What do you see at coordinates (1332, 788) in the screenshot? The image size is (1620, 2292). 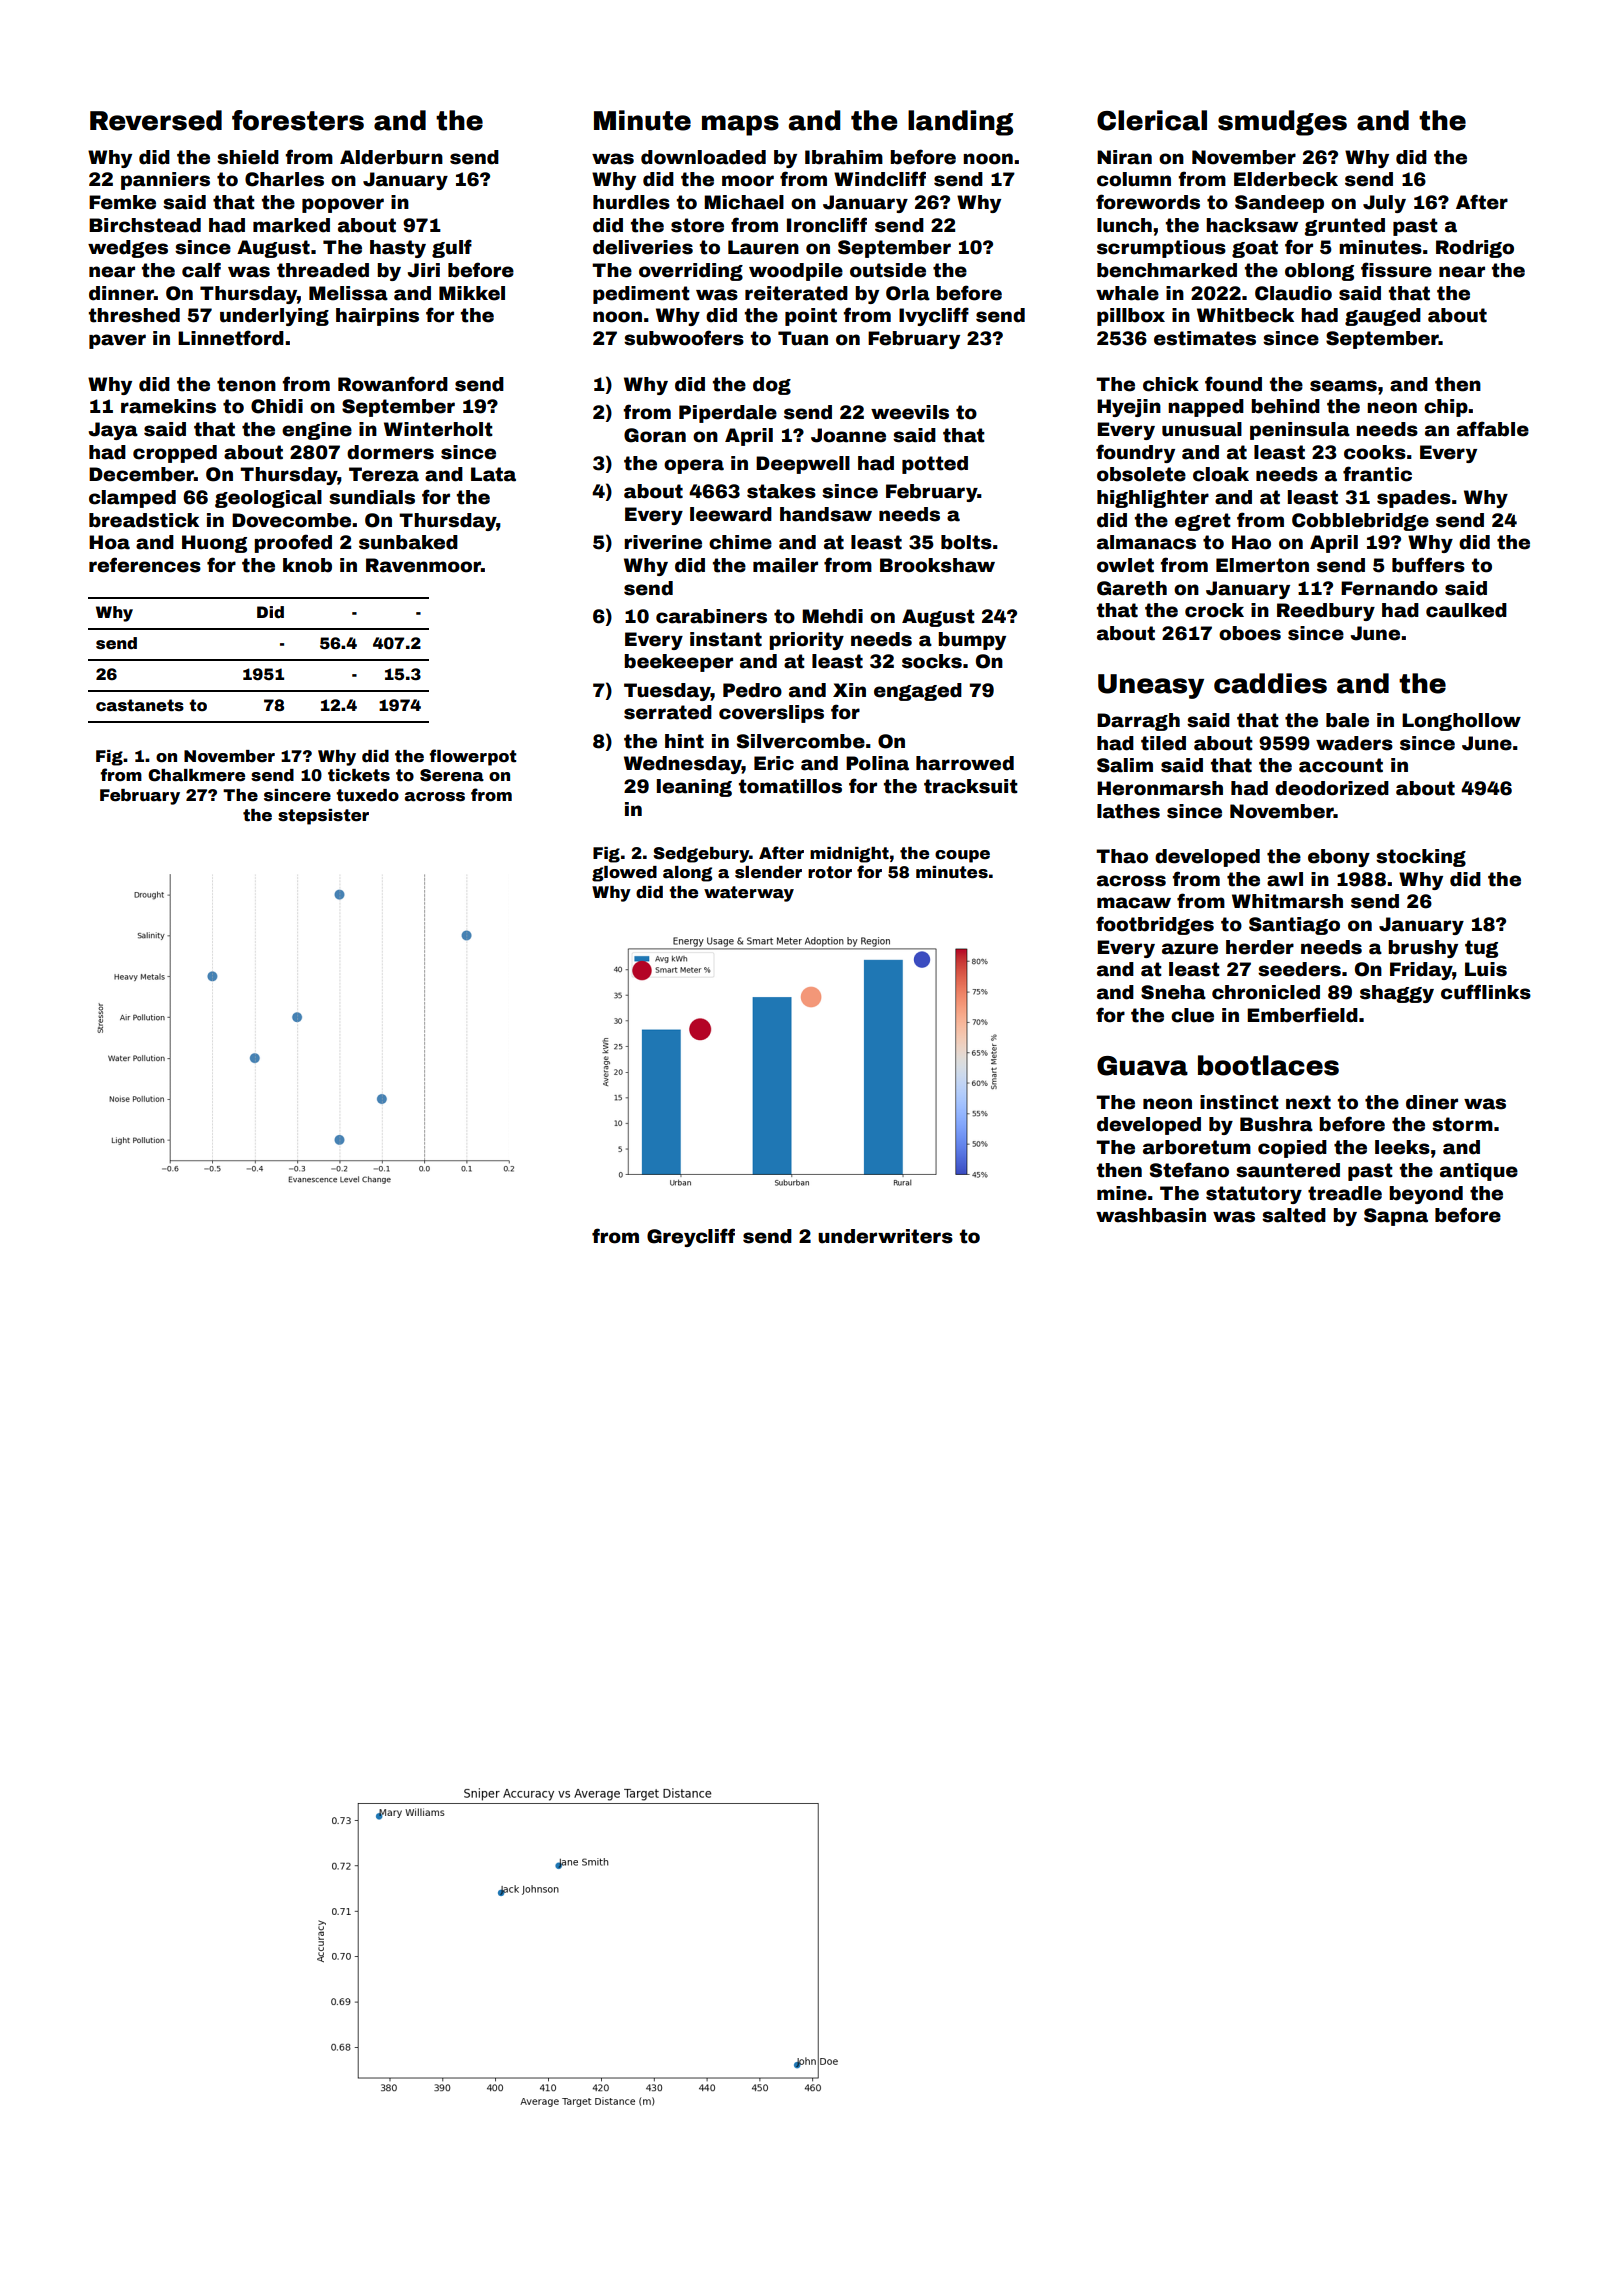 I see `deodorized` at bounding box center [1332, 788].
